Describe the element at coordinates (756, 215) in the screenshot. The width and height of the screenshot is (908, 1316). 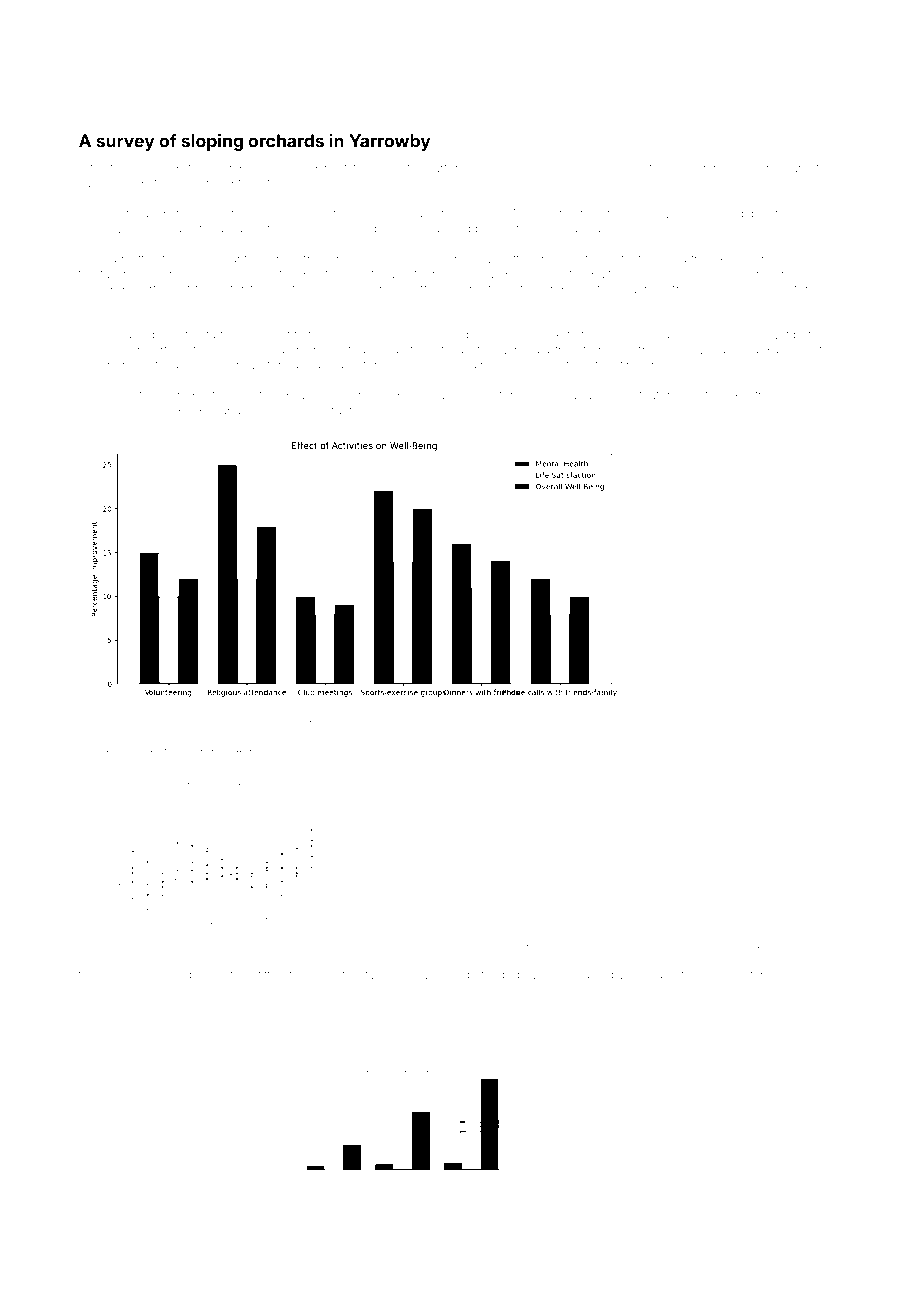
I see `pipes` at that location.
